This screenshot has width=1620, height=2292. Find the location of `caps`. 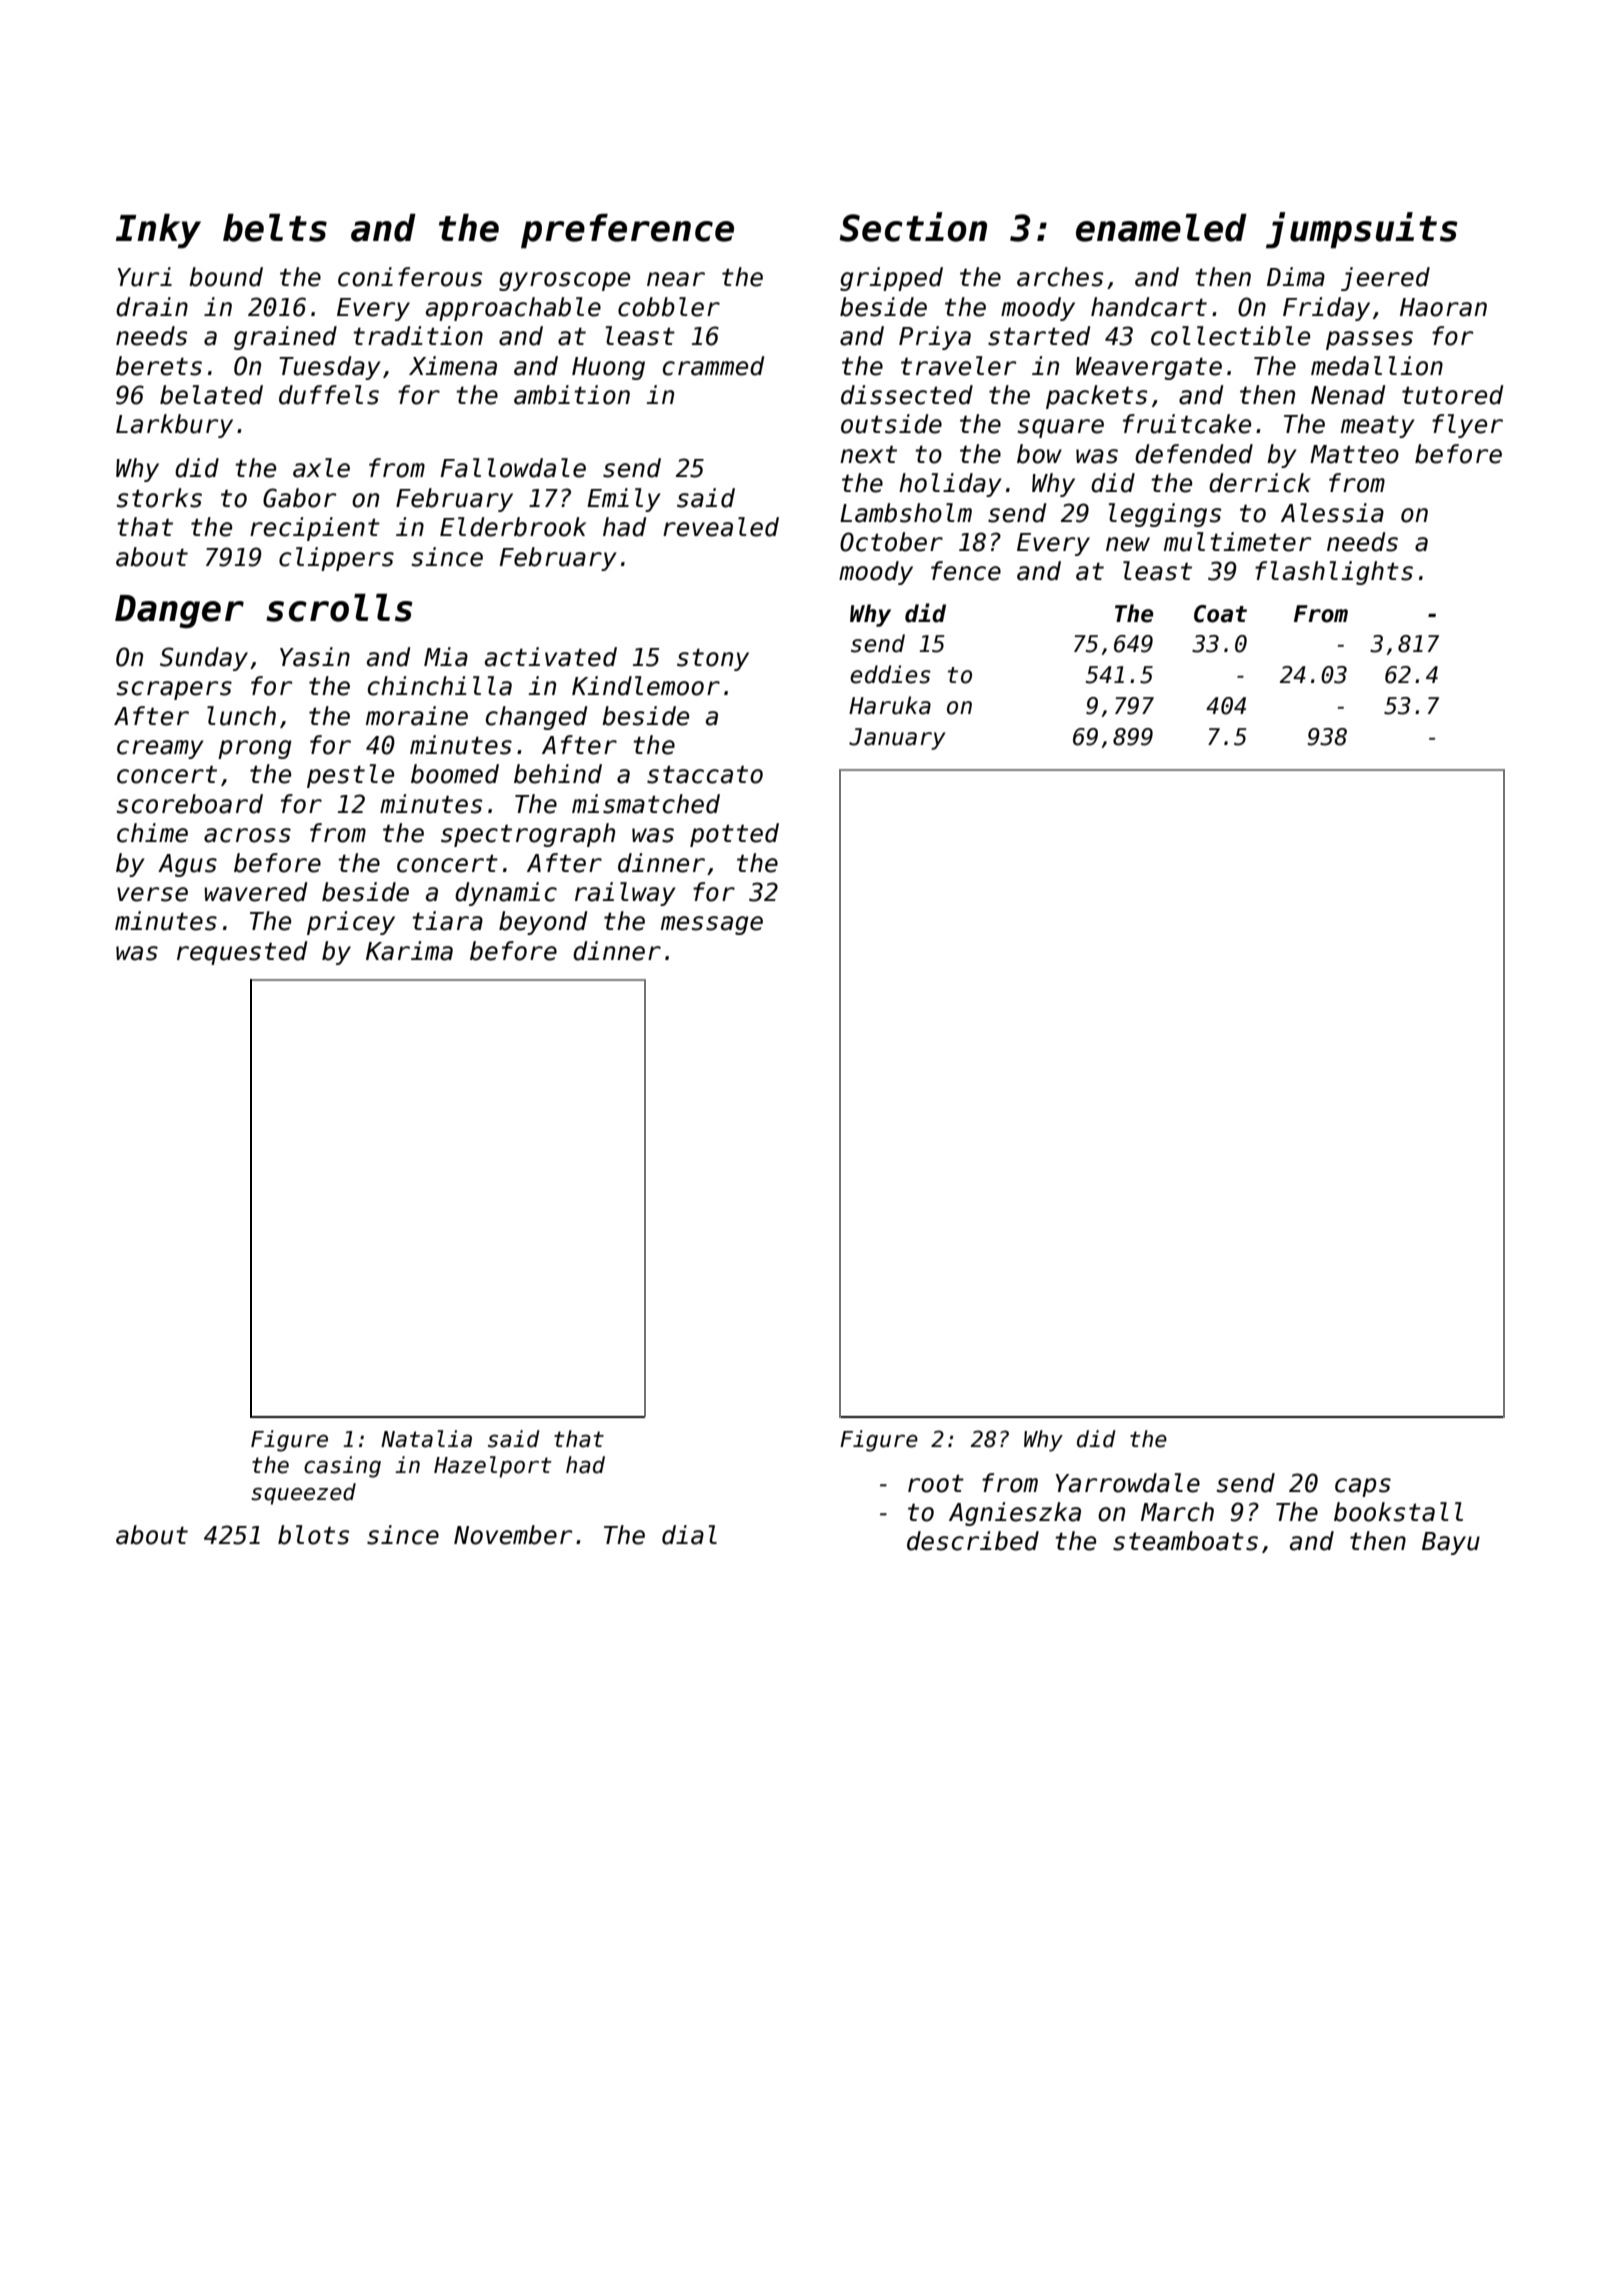

caps is located at coordinates (1363, 1487).
